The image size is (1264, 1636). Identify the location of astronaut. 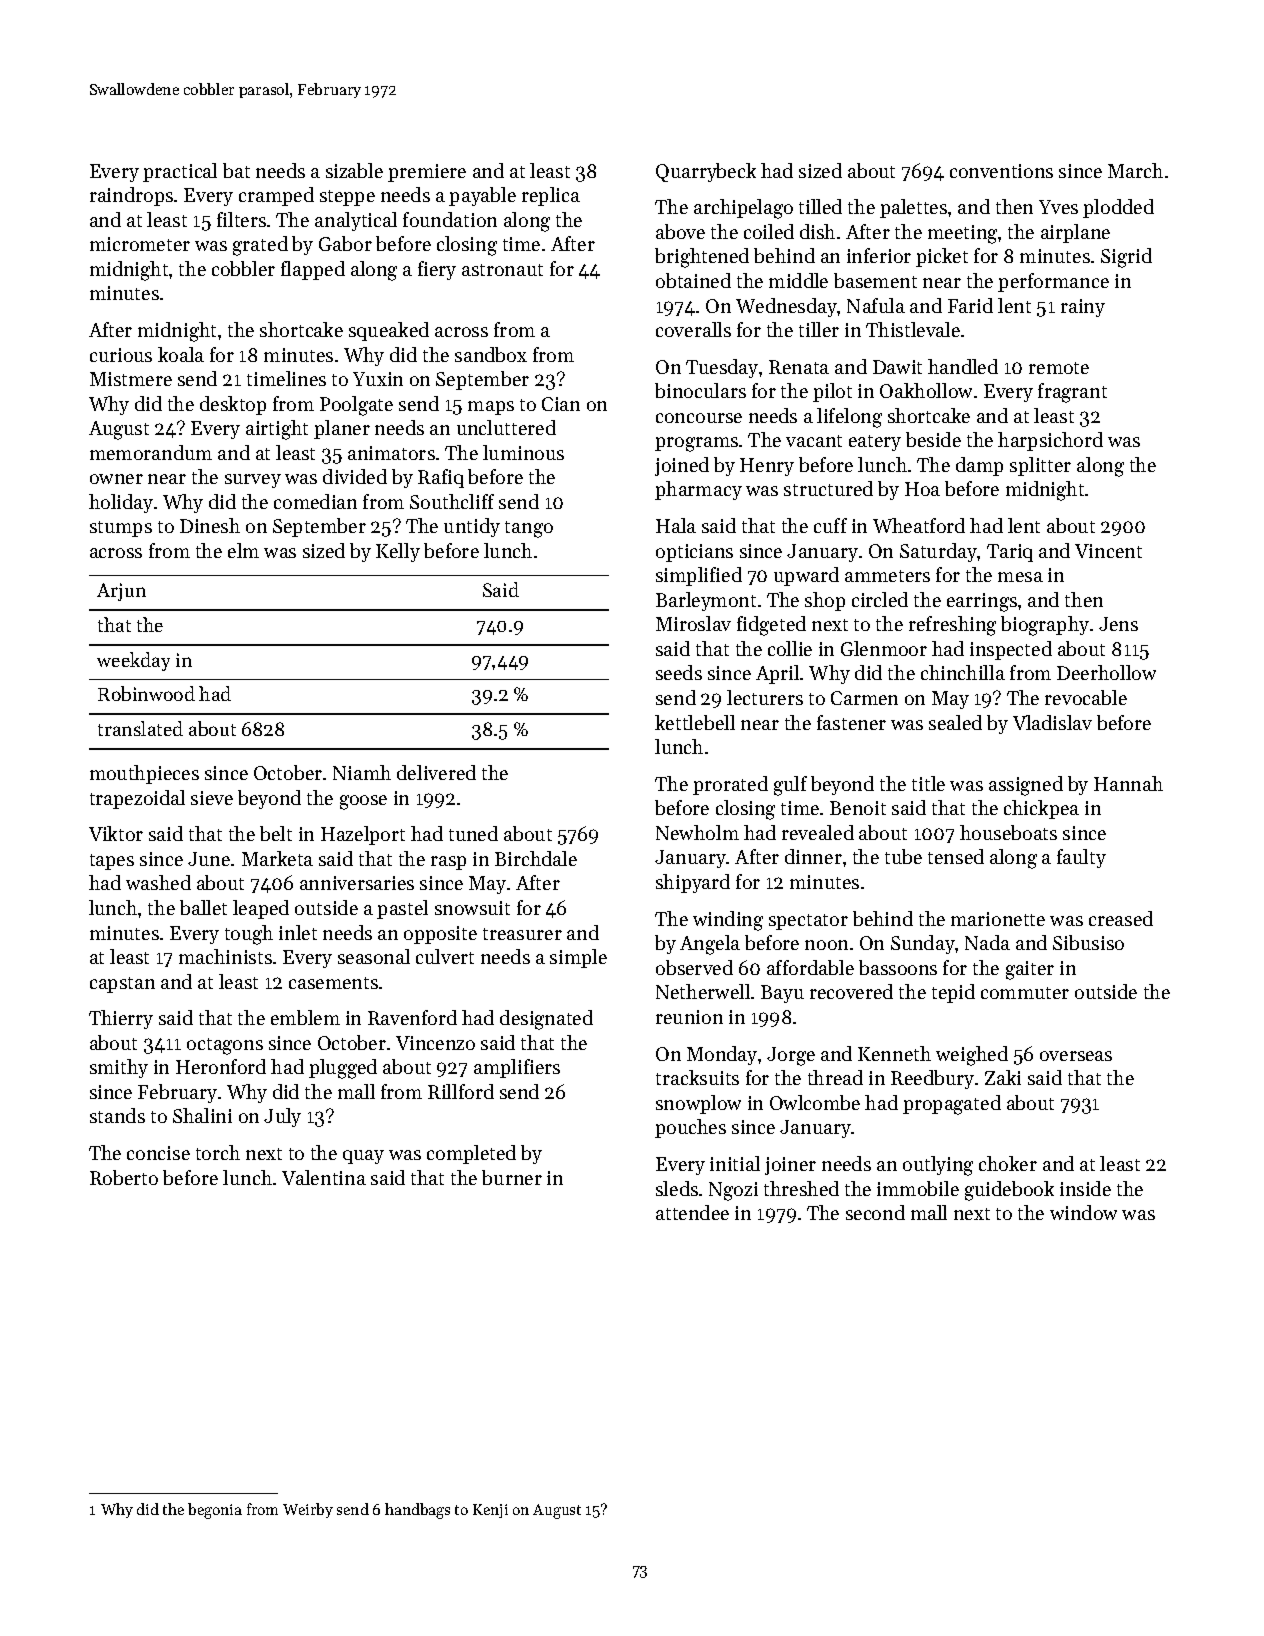
(502, 270).
